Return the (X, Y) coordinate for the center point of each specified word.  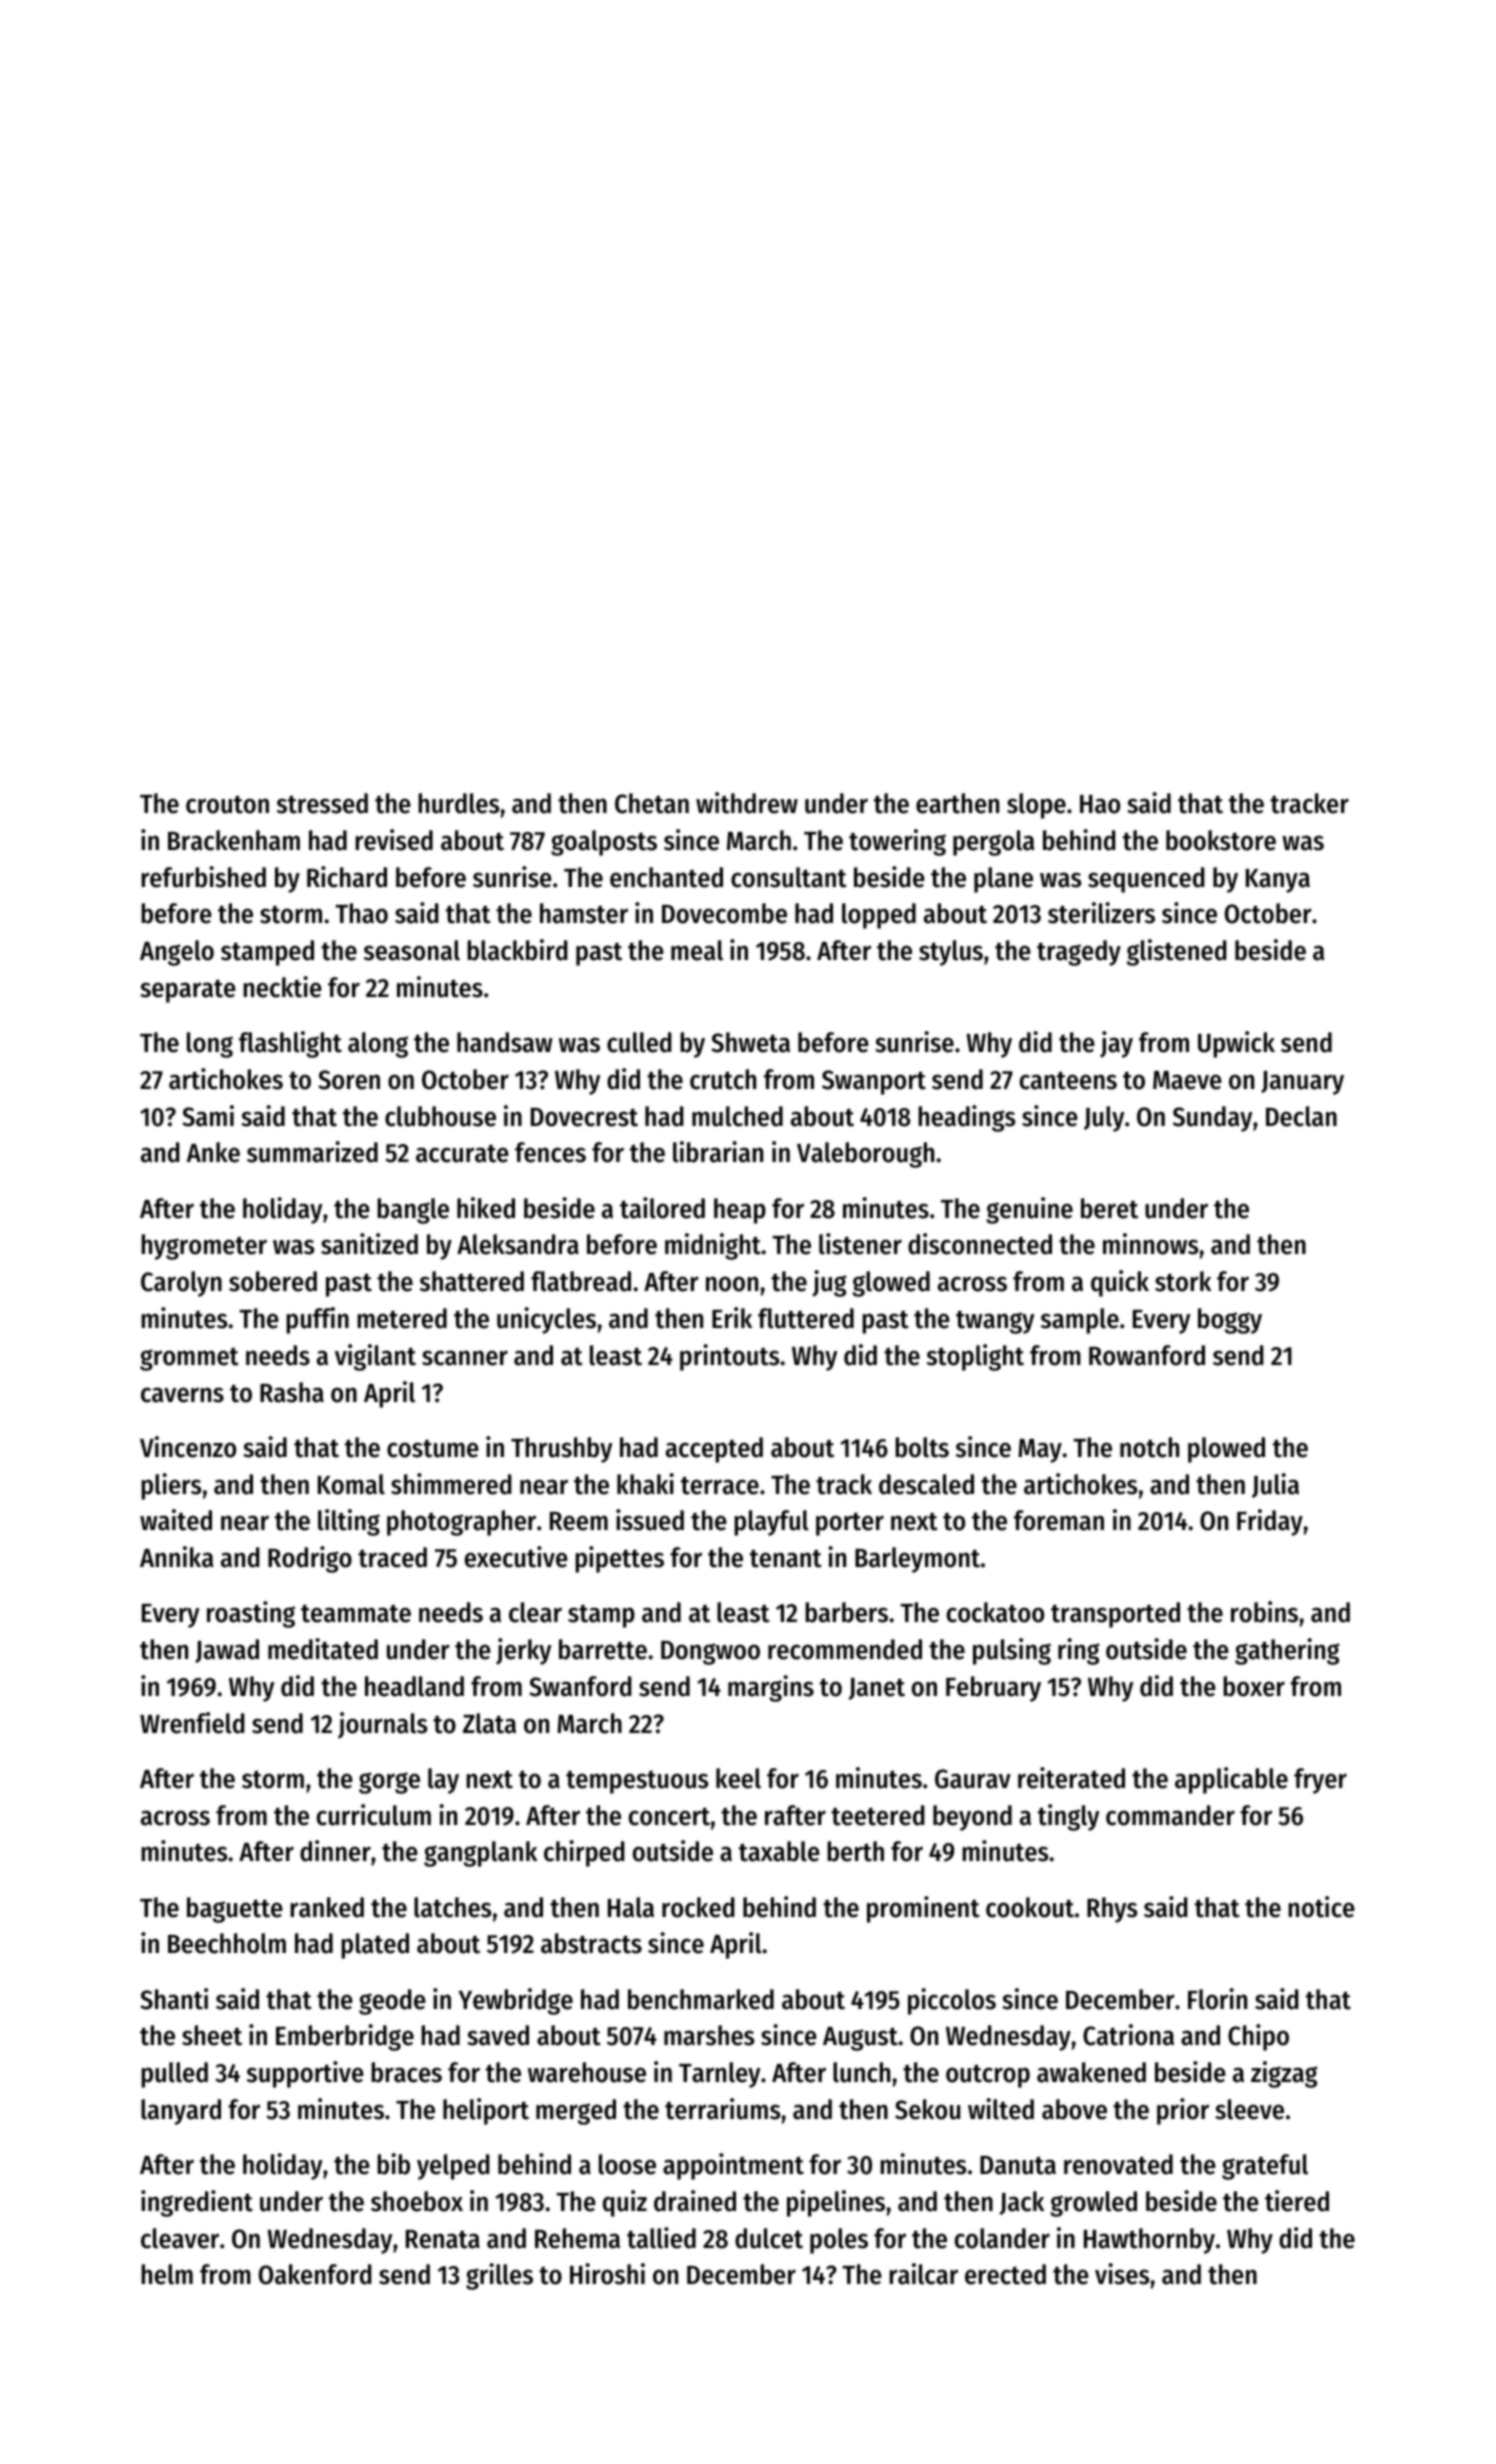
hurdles (458, 803)
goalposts (604, 843)
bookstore (1221, 840)
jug (829, 1283)
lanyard (181, 2112)
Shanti (174, 1999)
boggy (1230, 1321)
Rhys (1112, 1910)
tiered (1297, 2201)
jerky (523, 1651)
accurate (462, 1154)
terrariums (722, 2109)
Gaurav (973, 1779)
